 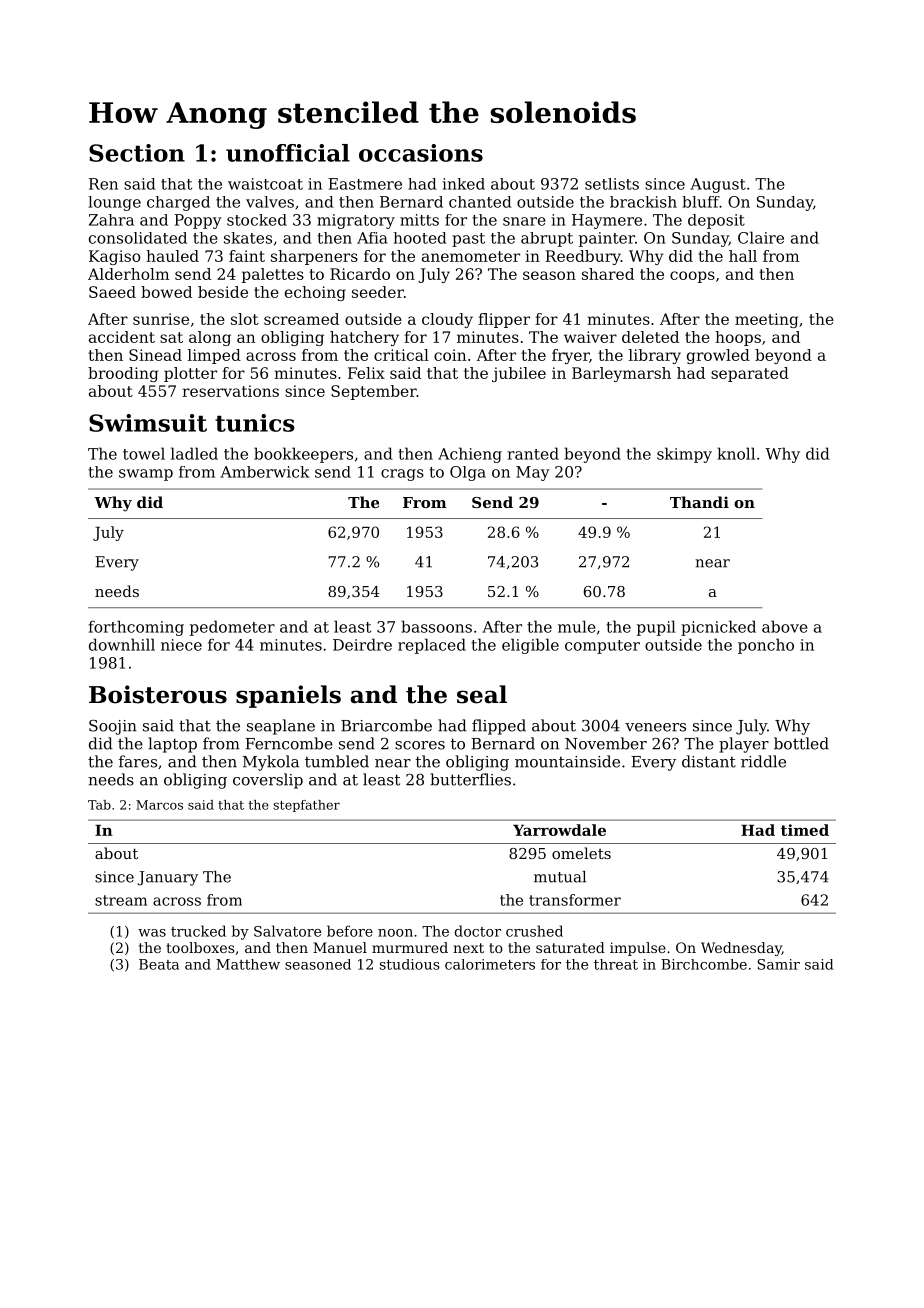 What do you see at coordinates (470, 779) in the screenshot?
I see `butterflies` at bounding box center [470, 779].
